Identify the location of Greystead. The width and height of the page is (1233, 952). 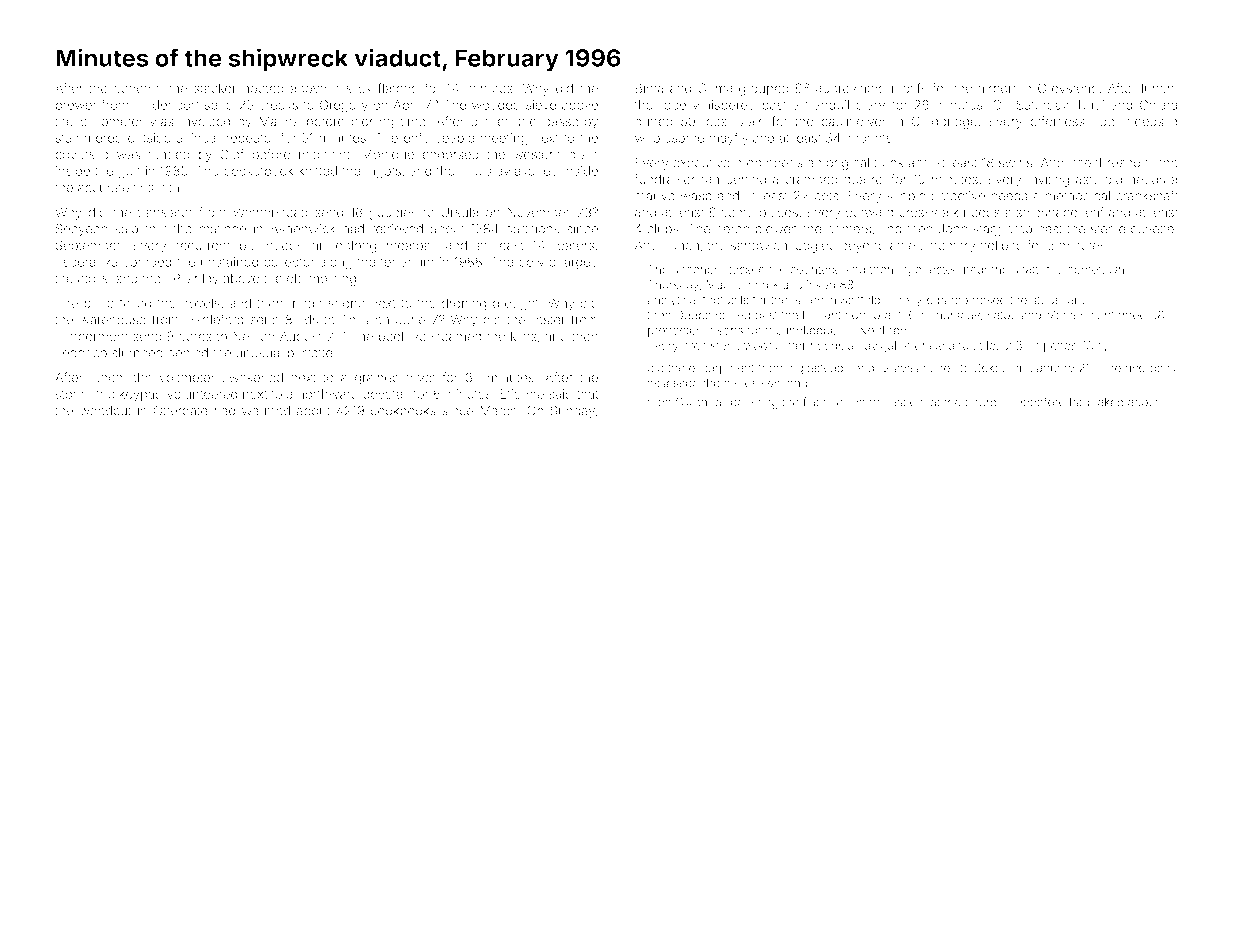
(1068, 89).
